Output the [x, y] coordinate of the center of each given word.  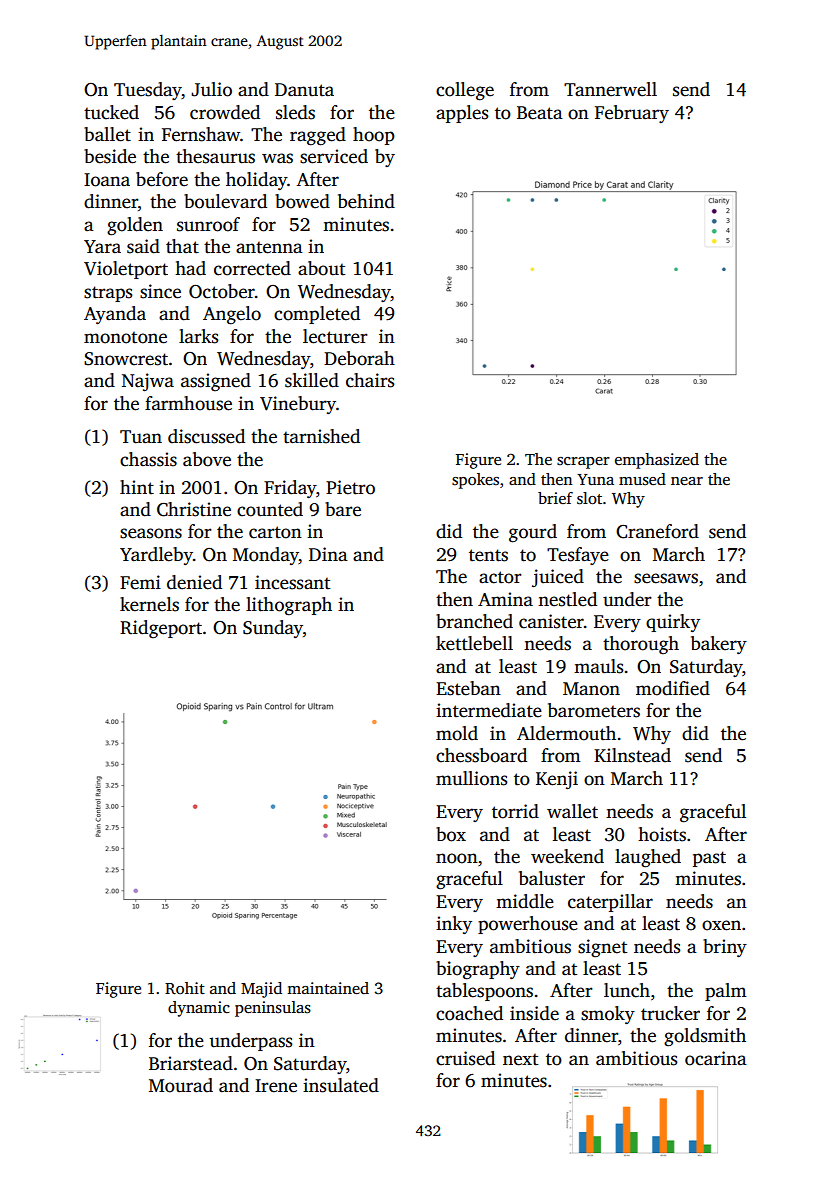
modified [673, 688]
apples [462, 114]
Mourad [181, 1085]
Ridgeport [161, 629]
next [520, 1060]
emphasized [657, 461]
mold [457, 733]
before [162, 179]
